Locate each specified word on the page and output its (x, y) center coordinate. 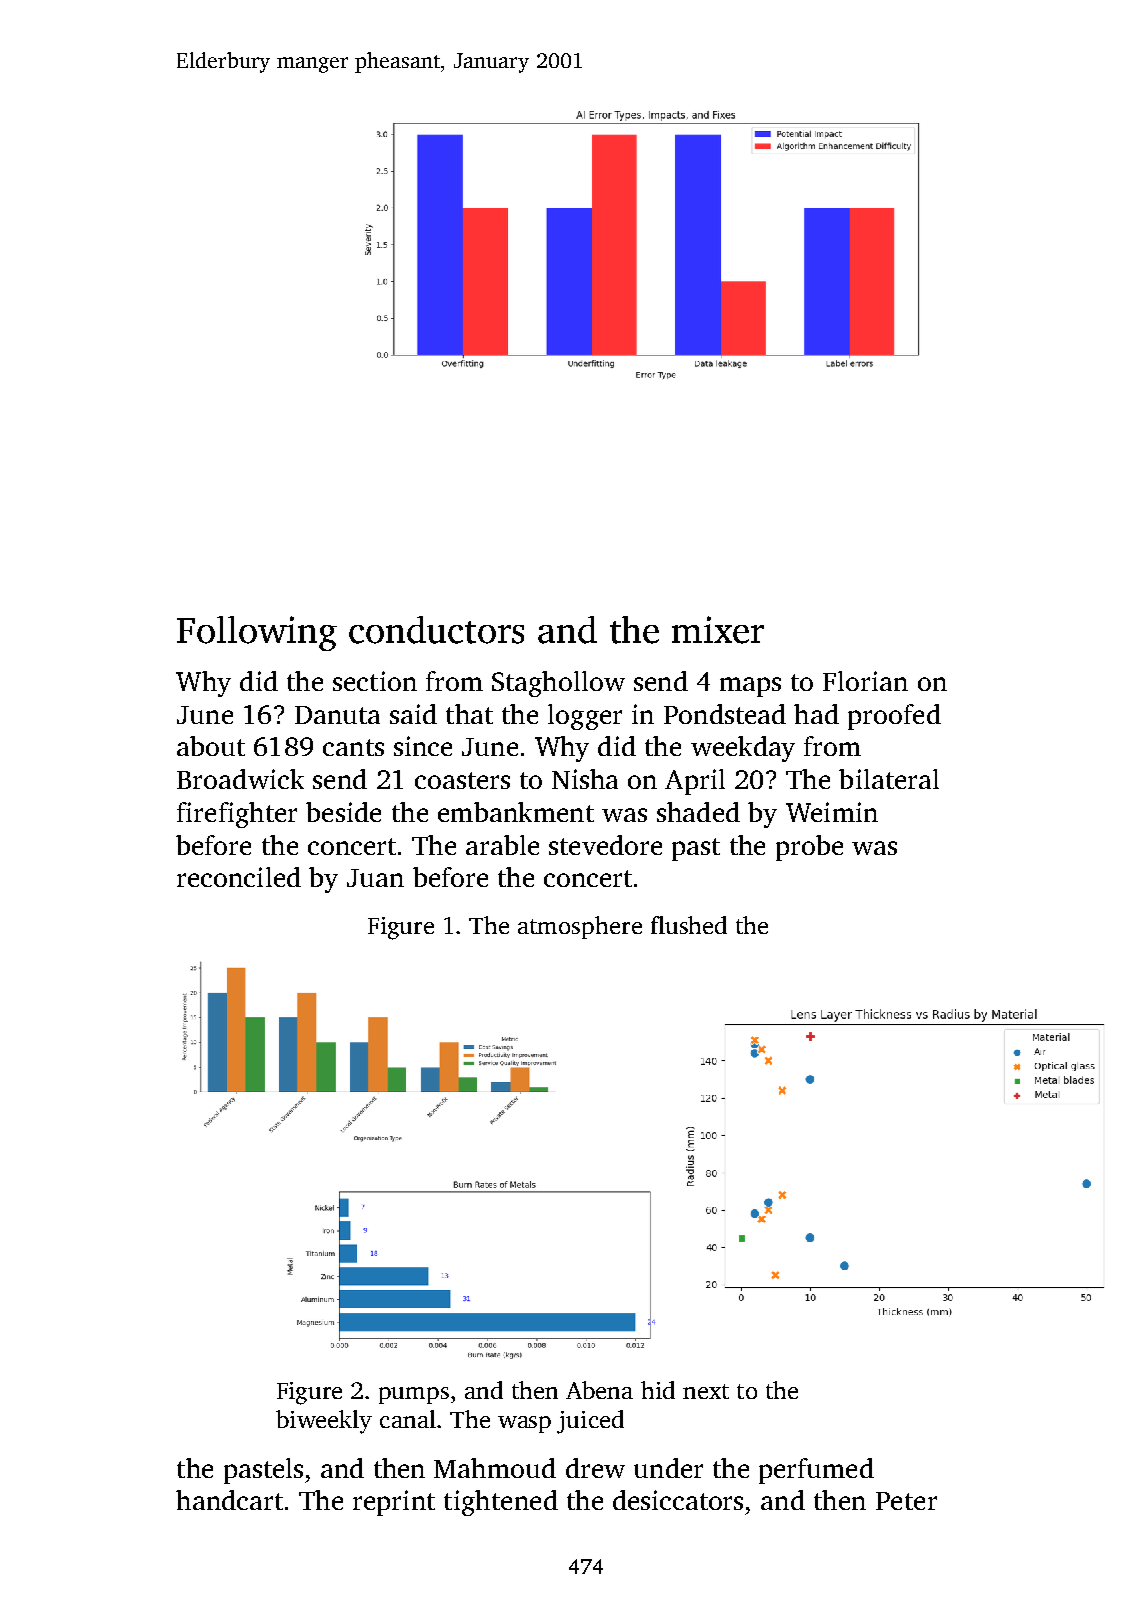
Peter (906, 1501)
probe (809, 848)
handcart (229, 1500)
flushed (689, 925)
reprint (394, 1503)
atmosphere (580, 927)
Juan (375, 878)
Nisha (585, 779)
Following (257, 633)
